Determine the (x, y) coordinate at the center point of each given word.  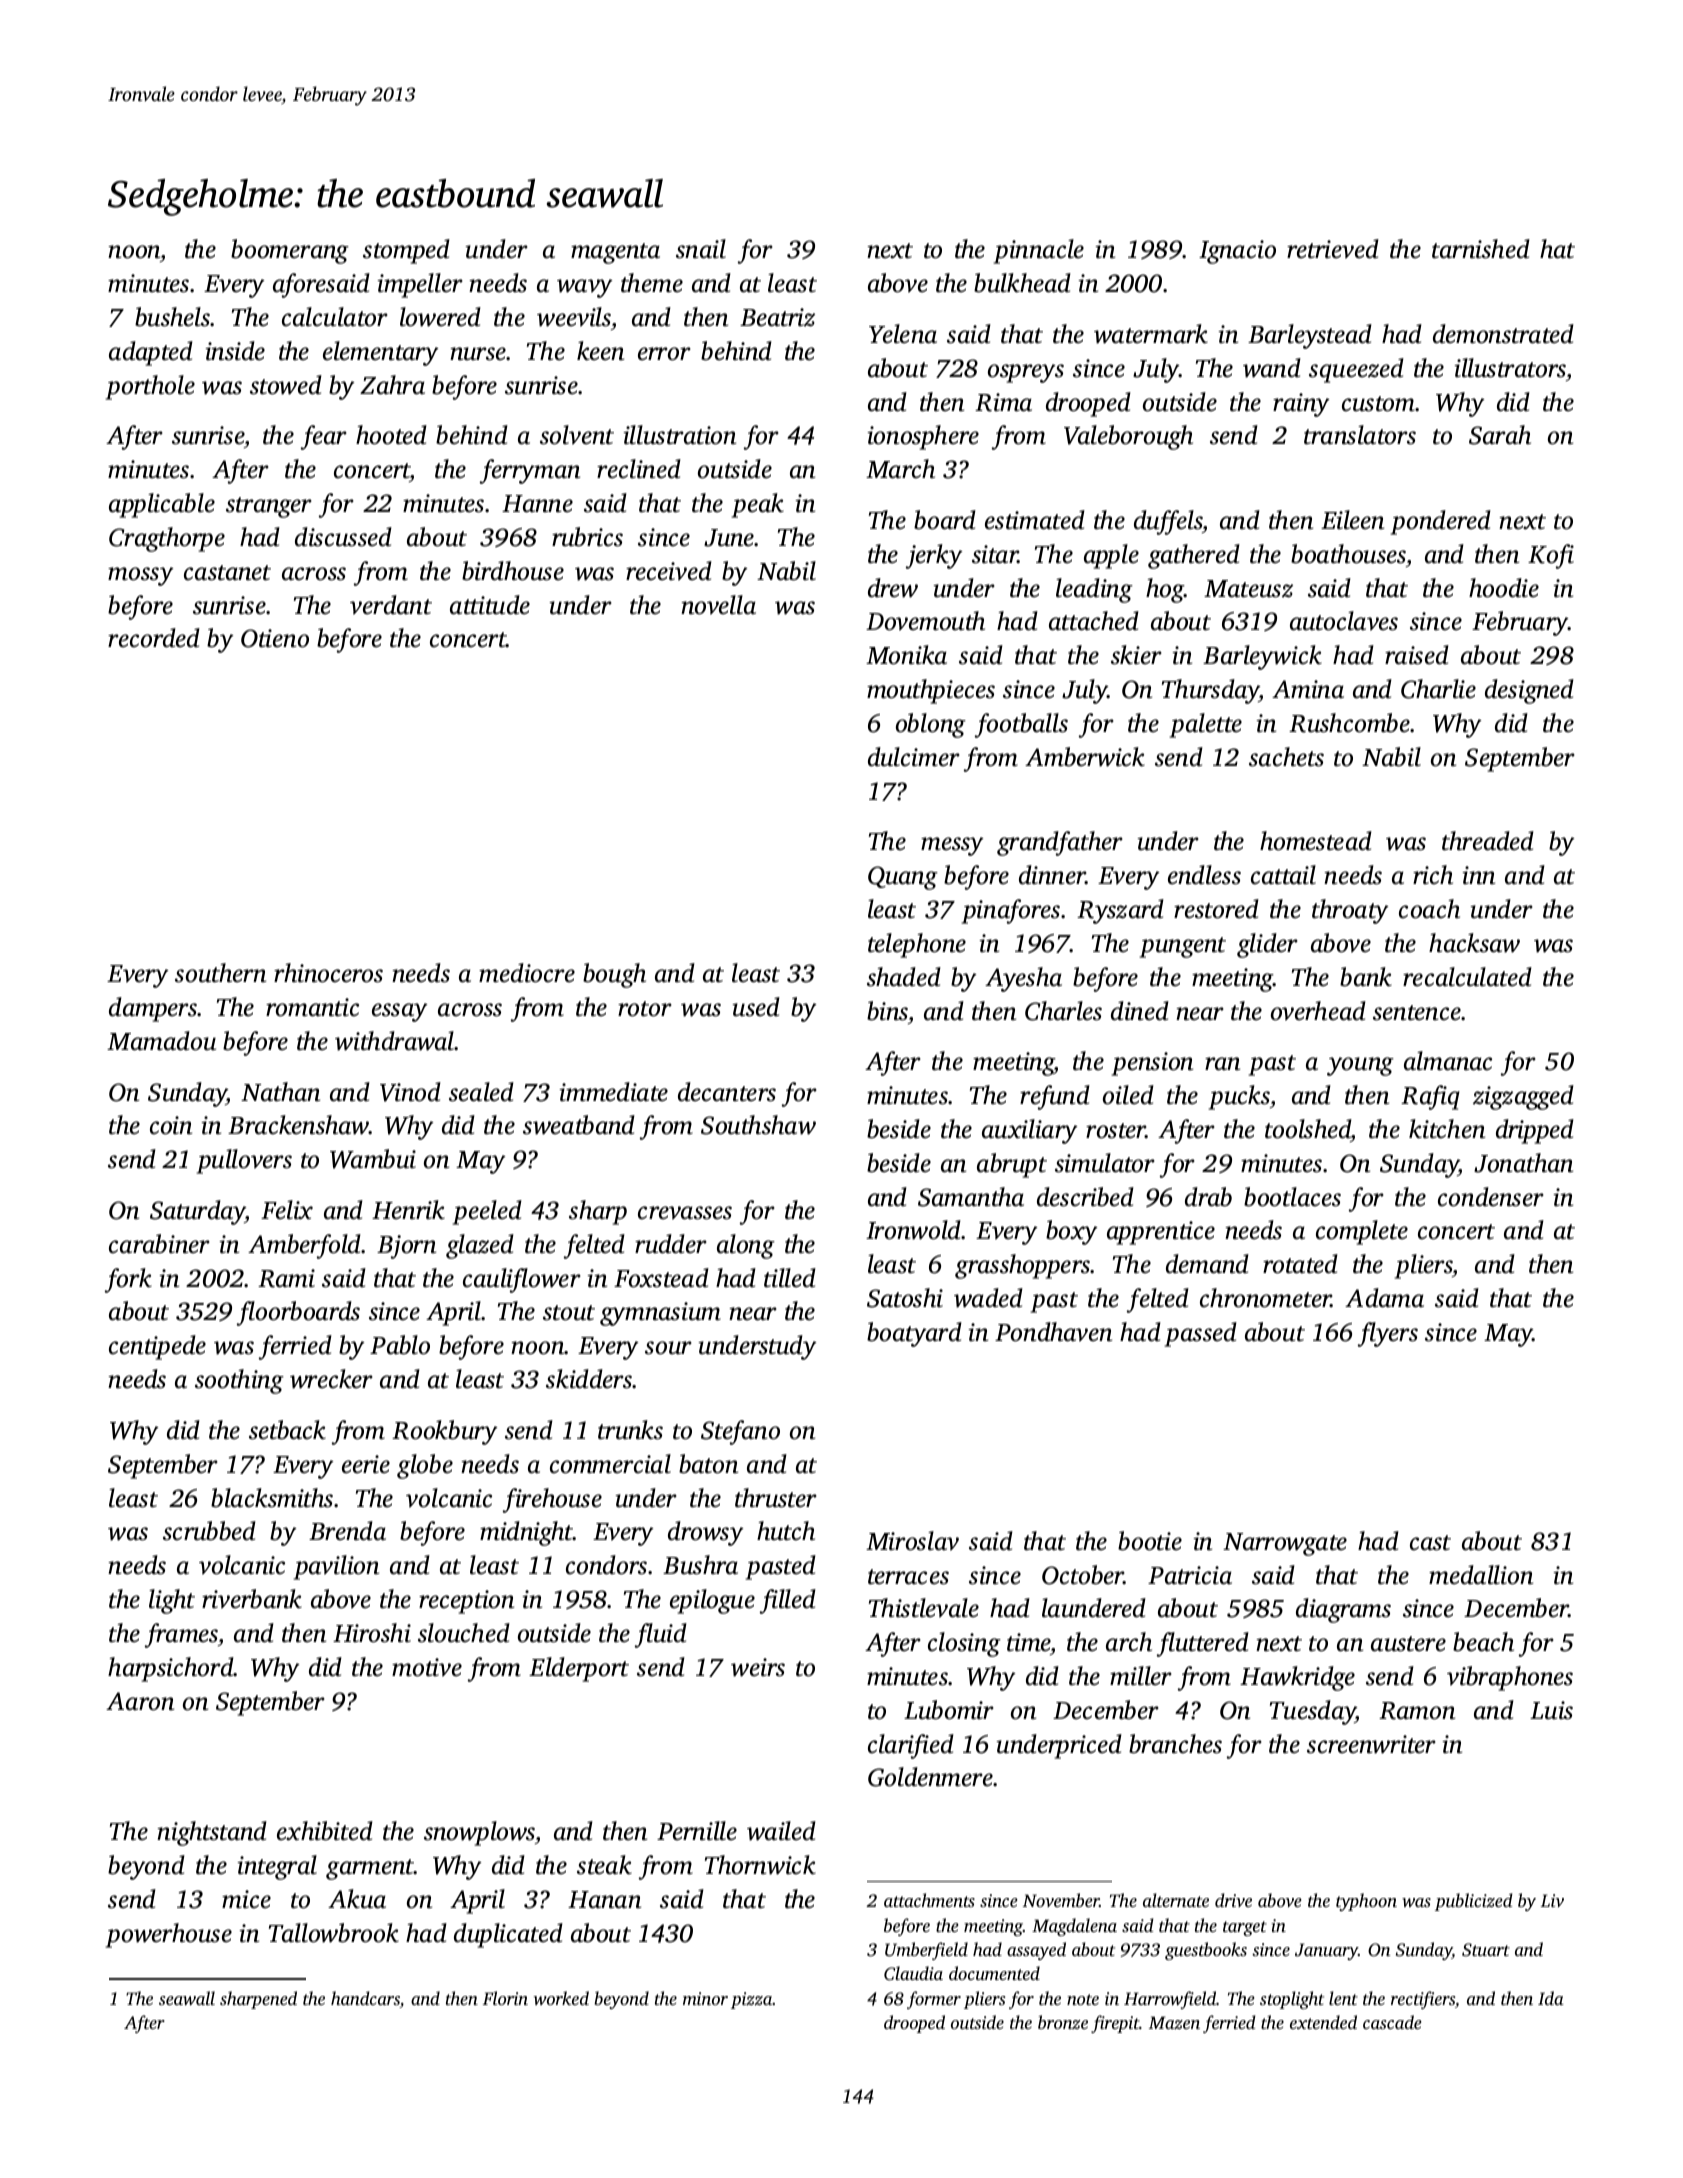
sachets (1286, 757)
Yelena (903, 334)
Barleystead (1310, 336)
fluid (661, 1635)
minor (705, 1998)
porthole (150, 387)
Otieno (275, 638)
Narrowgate (1285, 1544)
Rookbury (444, 1432)
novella (718, 605)
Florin (505, 1998)
